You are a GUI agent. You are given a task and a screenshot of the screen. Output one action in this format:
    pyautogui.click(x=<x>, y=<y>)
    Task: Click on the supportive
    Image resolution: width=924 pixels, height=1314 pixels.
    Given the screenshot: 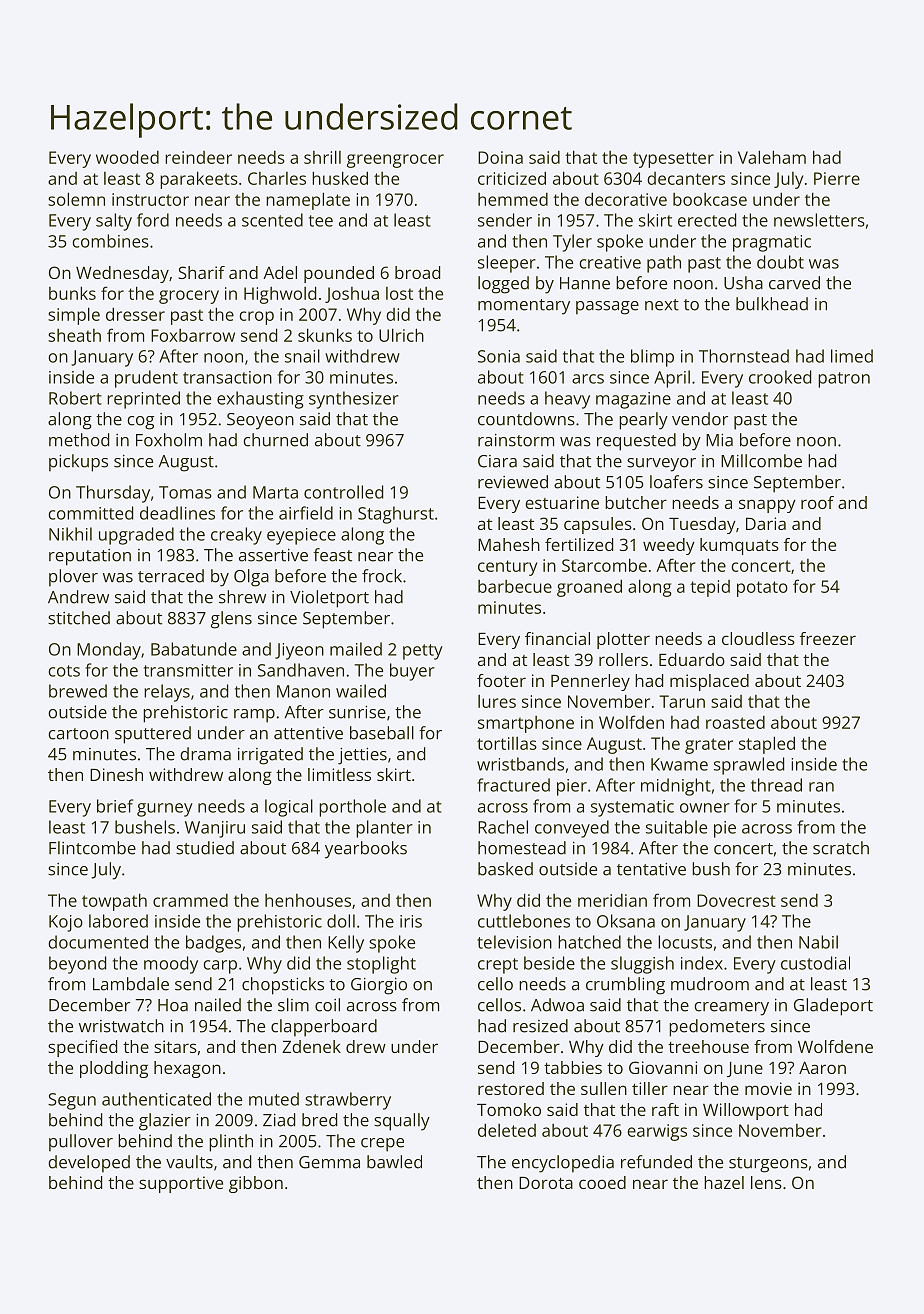 What is the action you would take?
    pyautogui.click(x=181, y=1184)
